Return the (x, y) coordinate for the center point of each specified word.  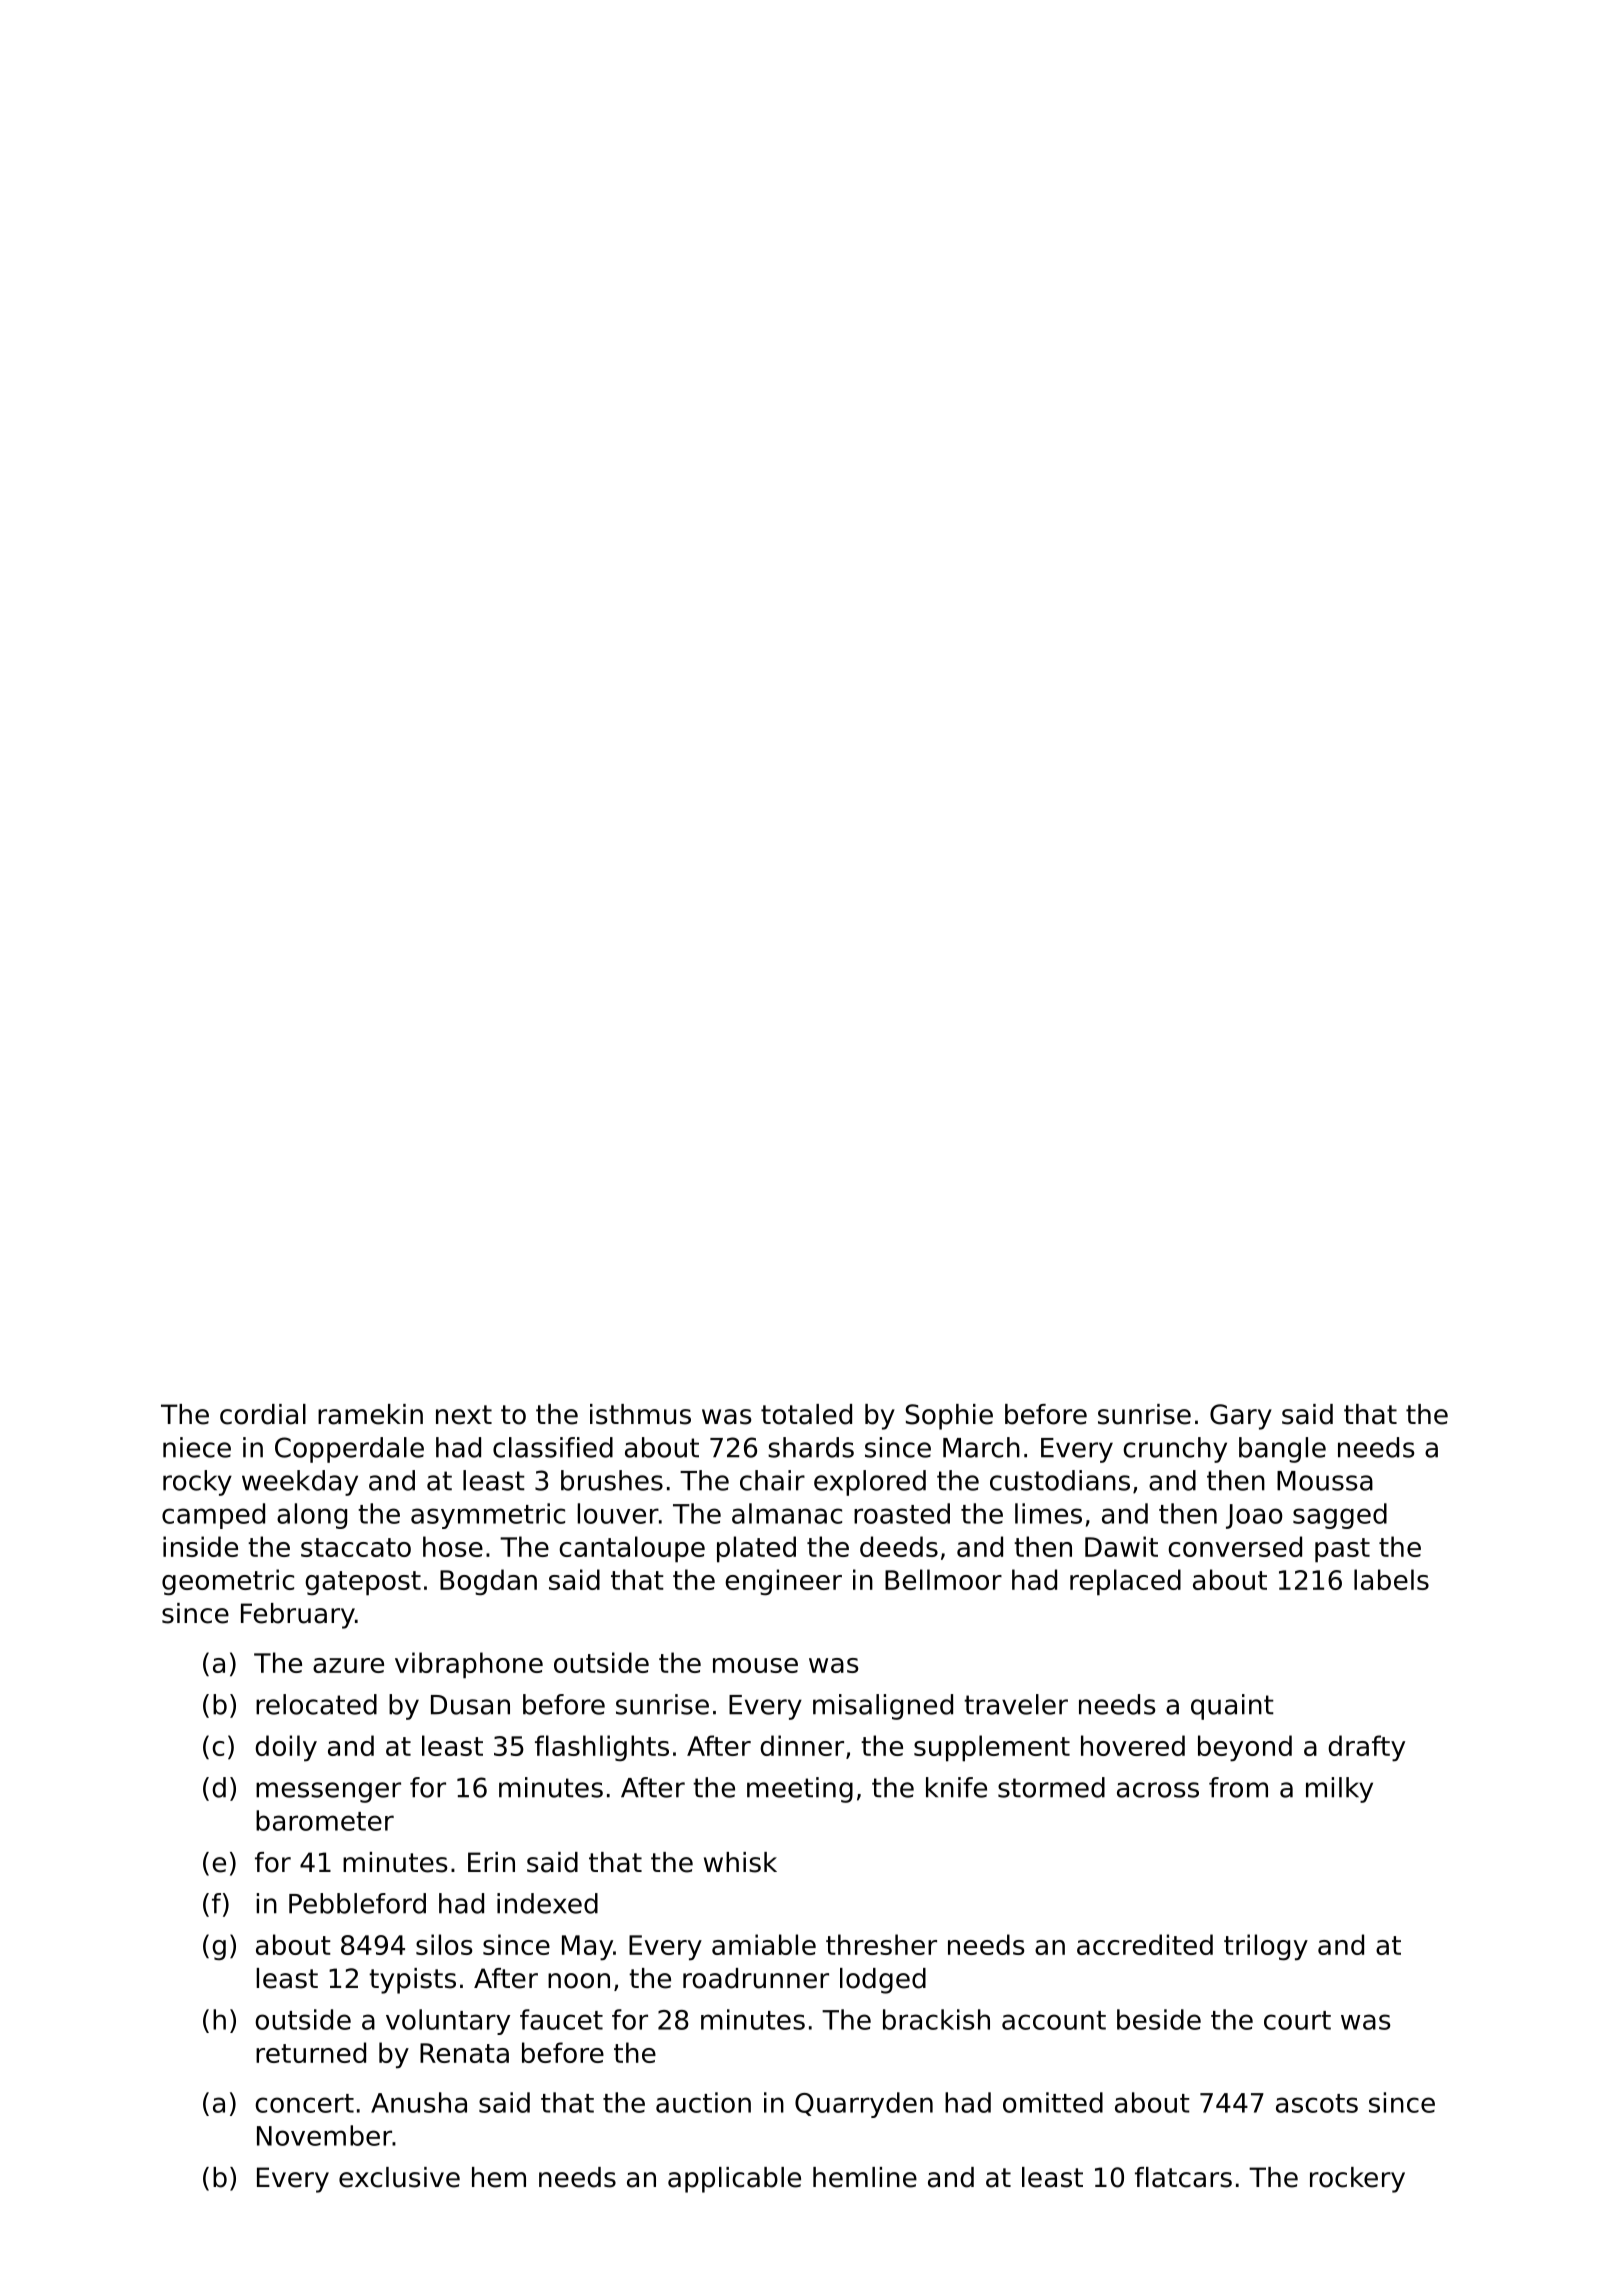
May (587, 1948)
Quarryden (864, 2105)
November (324, 2135)
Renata (464, 2053)
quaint (1232, 1707)
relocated (316, 1704)
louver (618, 1513)
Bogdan (488, 1582)
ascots (1317, 2103)
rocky (197, 1483)
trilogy (1266, 1947)
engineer (783, 1582)
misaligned (883, 1707)
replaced (1125, 1582)
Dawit (1121, 1546)
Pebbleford (357, 1903)
